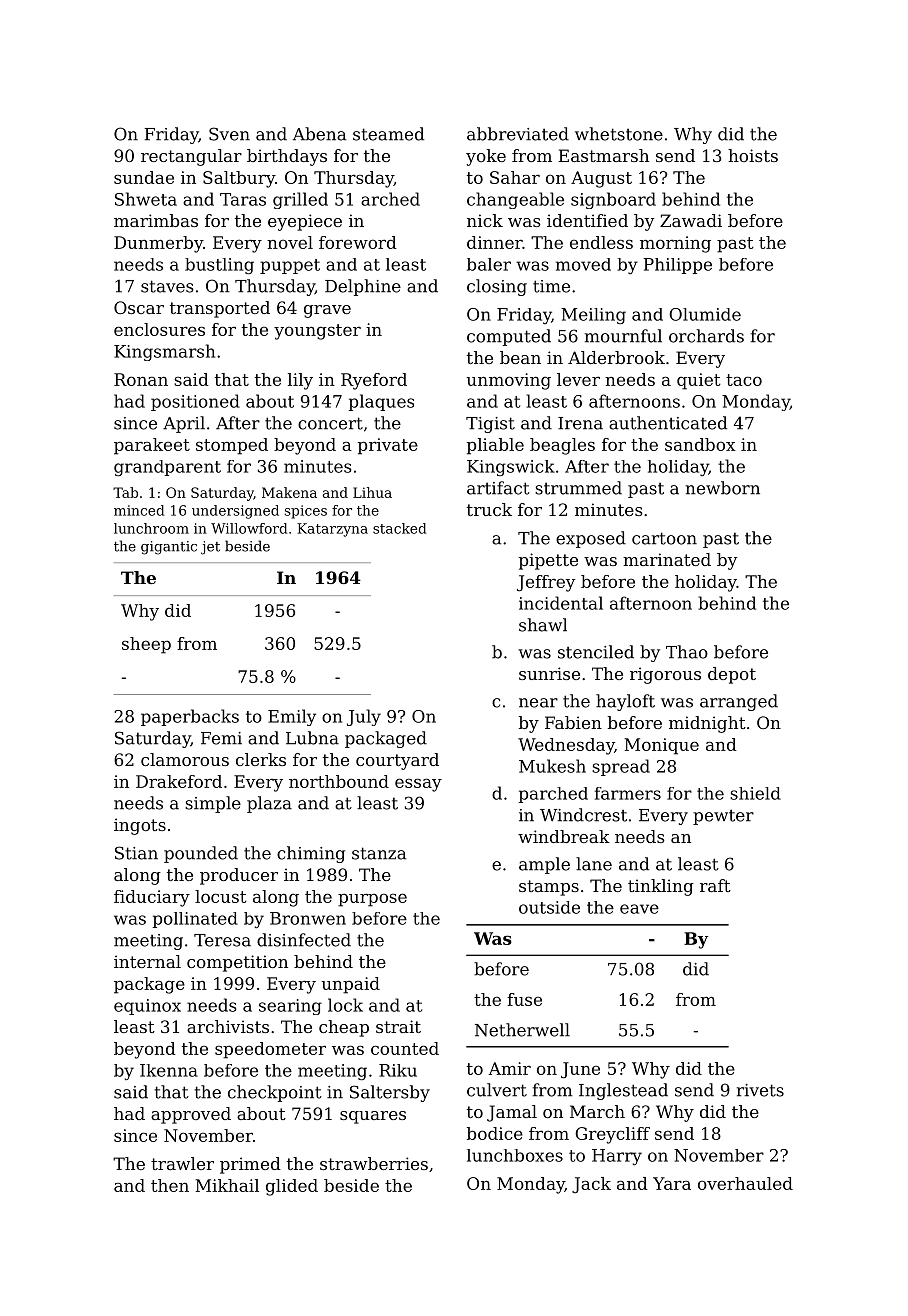  What do you see at coordinates (739, 702) in the screenshot?
I see `arranged` at bounding box center [739, 702].
